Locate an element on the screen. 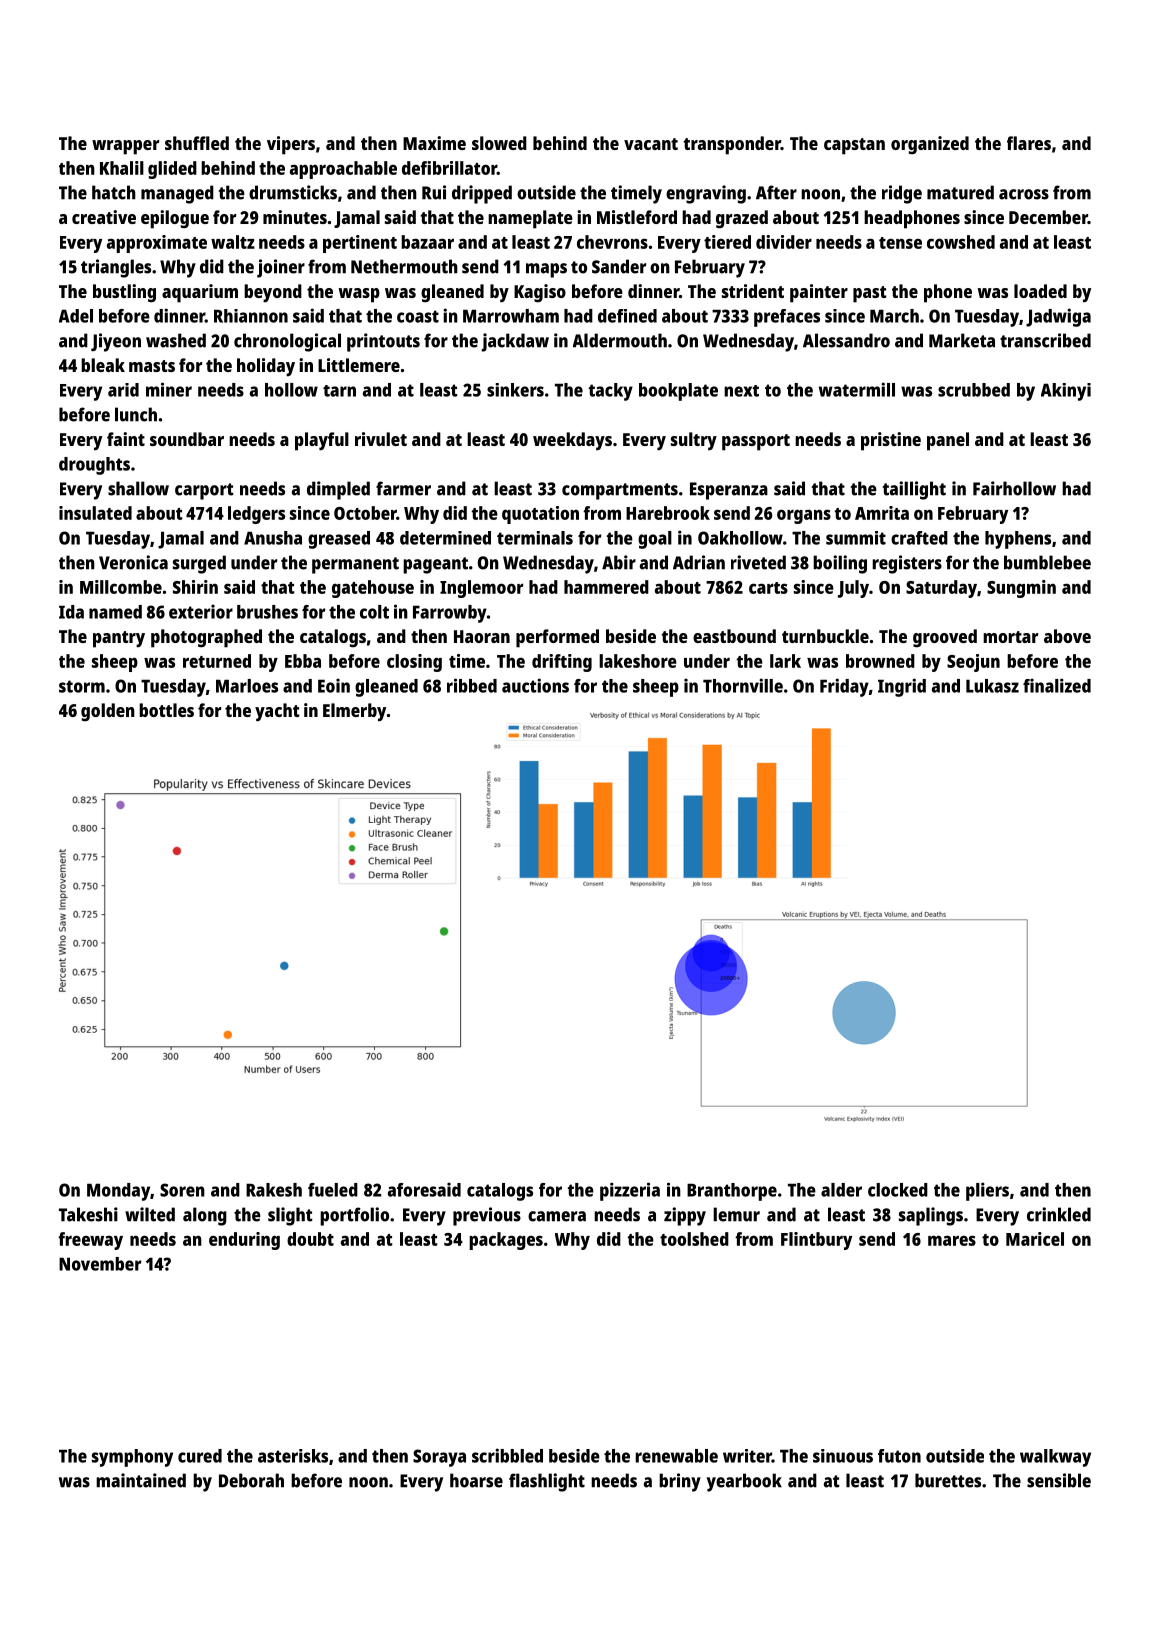 This screenshot has width=1150, height=1626. Rakesh is located at coordinates (274, 1190).
